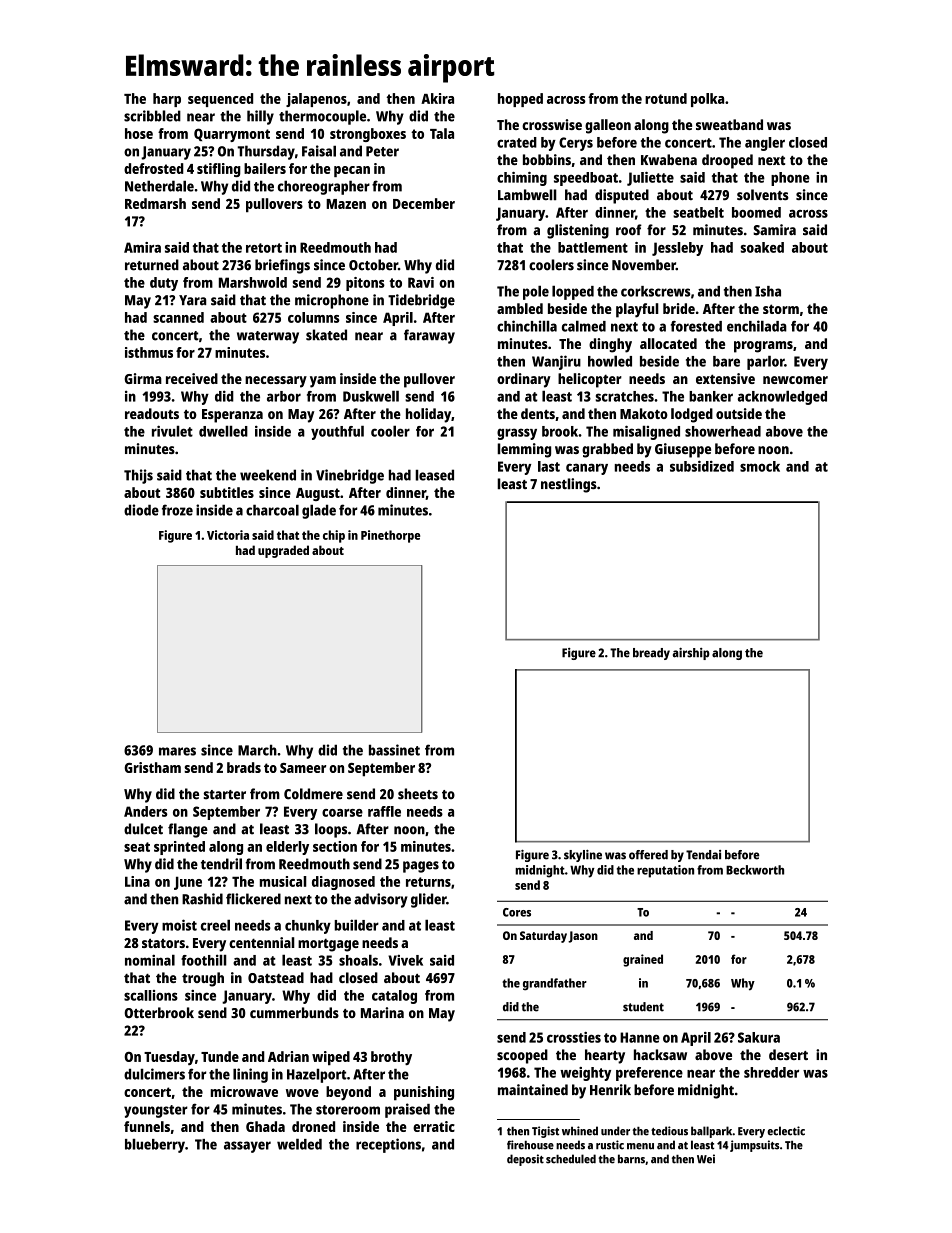 The width and height of the screenshot is (952, 1233). Describe the element at coordinates (331, 830) in the screenshot. I see `loops` at that location.
